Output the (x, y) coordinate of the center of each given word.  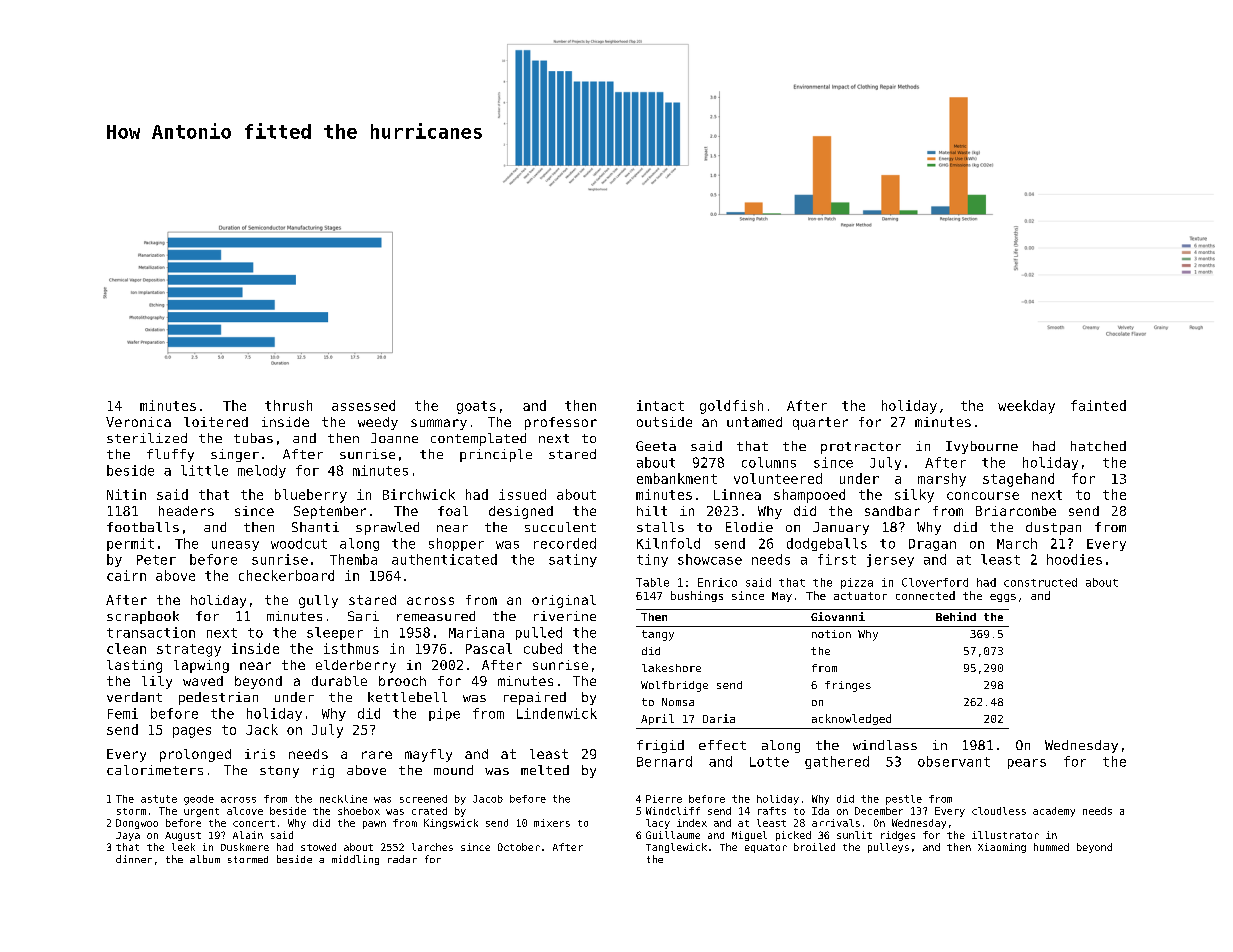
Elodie (749, 527)
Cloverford (935, 582)
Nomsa (678, 702)
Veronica (138, 422)
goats (476, 407)
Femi (123, 713)
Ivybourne (982, 447)
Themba (353, 559)
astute (159, 799)
